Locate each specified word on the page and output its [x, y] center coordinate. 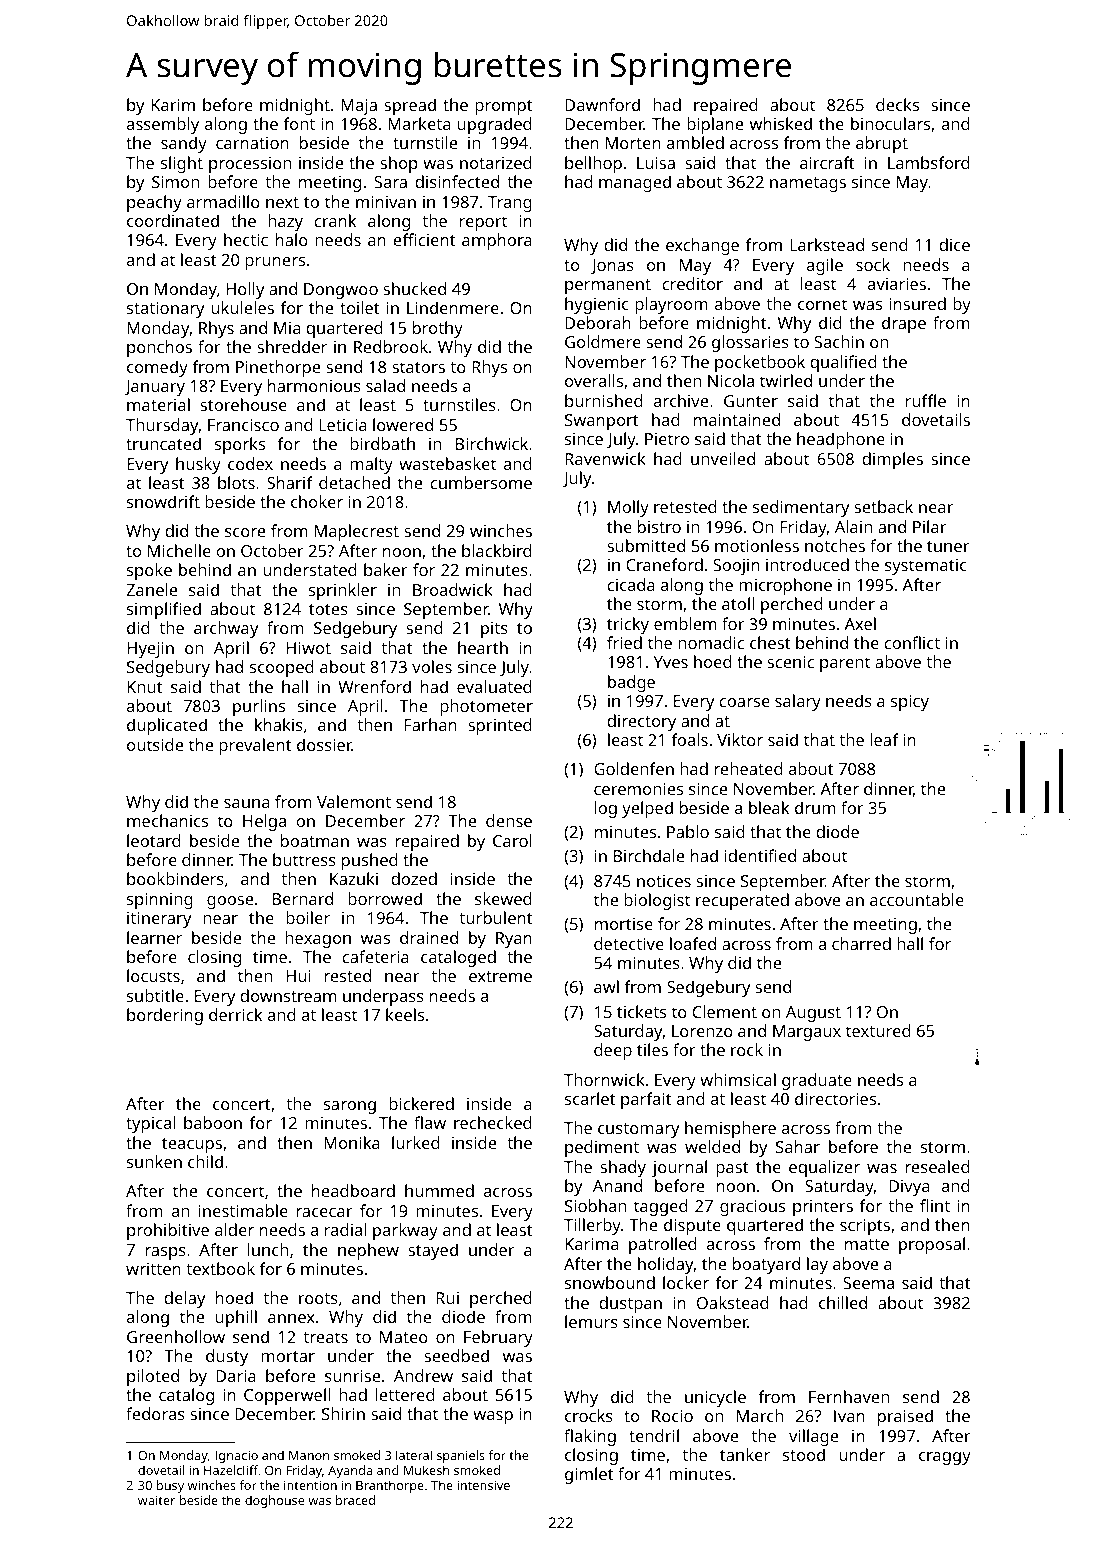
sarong [350, 1107]
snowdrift [163, 501]
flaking [590, 1437]
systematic [925, 567]
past [732, 1169]
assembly [163, 125]
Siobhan [595, 1205]
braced [355, 1500]
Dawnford [602, 104]
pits [494, 630]
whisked [781, 123]
